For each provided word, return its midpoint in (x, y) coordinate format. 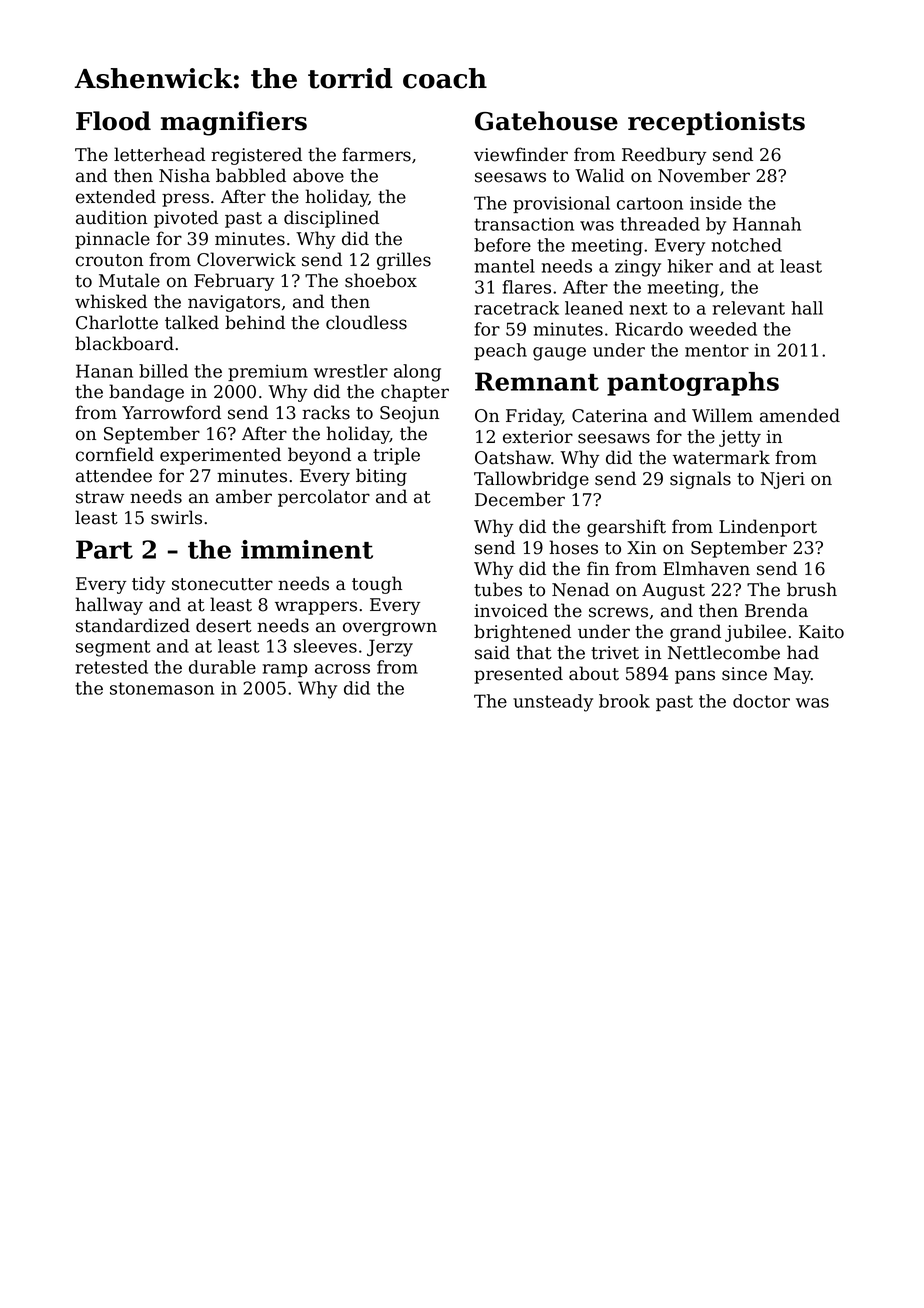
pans (695, 677)
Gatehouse (546, 121)
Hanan (104, 371)
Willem (722, 415)
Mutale (129, 280)
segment (113, 648)
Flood (113, 121)
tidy (148, 585)
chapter (415, 393)
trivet (615, 653)
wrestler (351, 371)
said (492, 652)
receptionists (716, 123)
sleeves (325, 646)
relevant (749, 308)
